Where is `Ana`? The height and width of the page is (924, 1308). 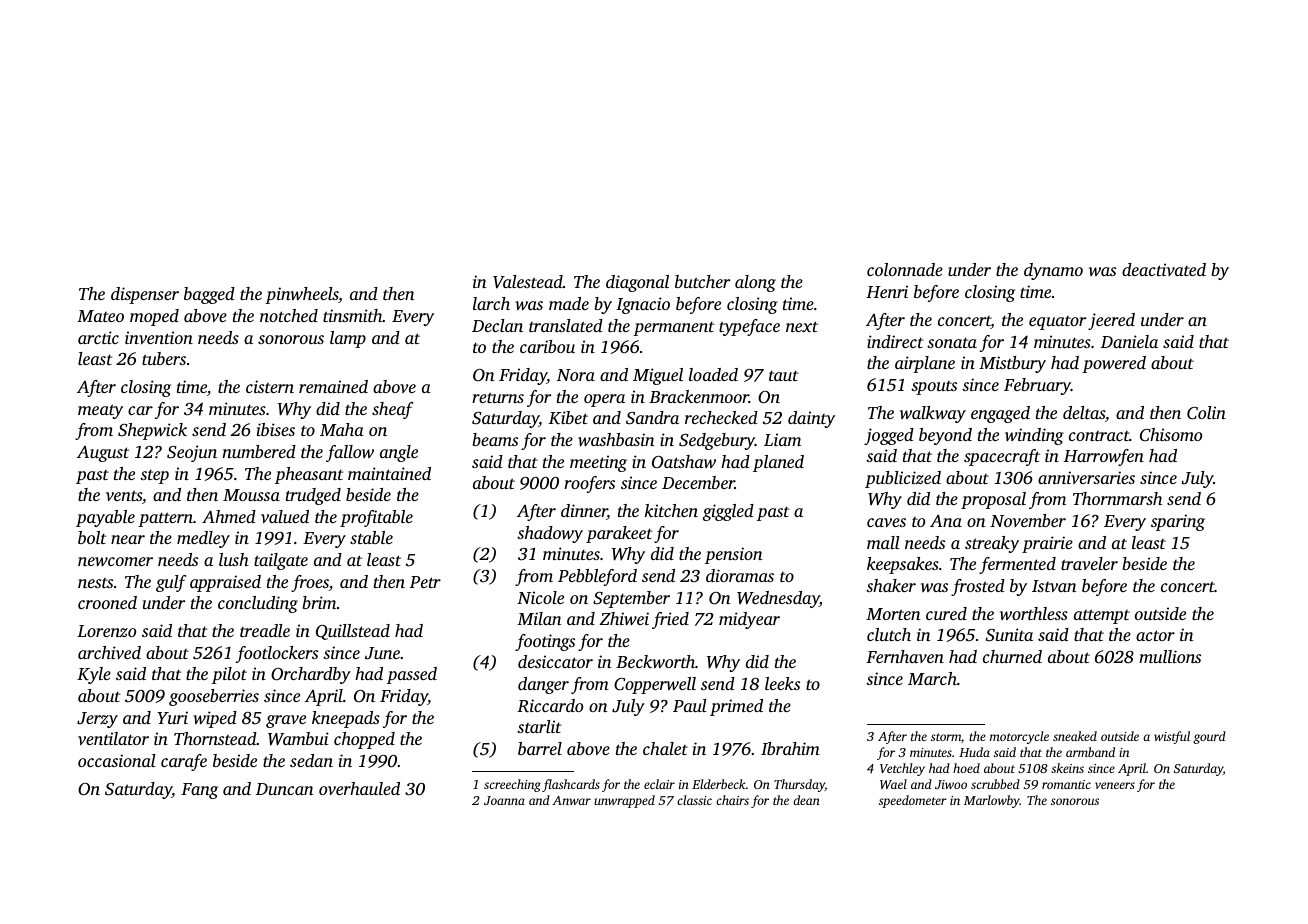 Ana is located at coordinates (946, 520).
